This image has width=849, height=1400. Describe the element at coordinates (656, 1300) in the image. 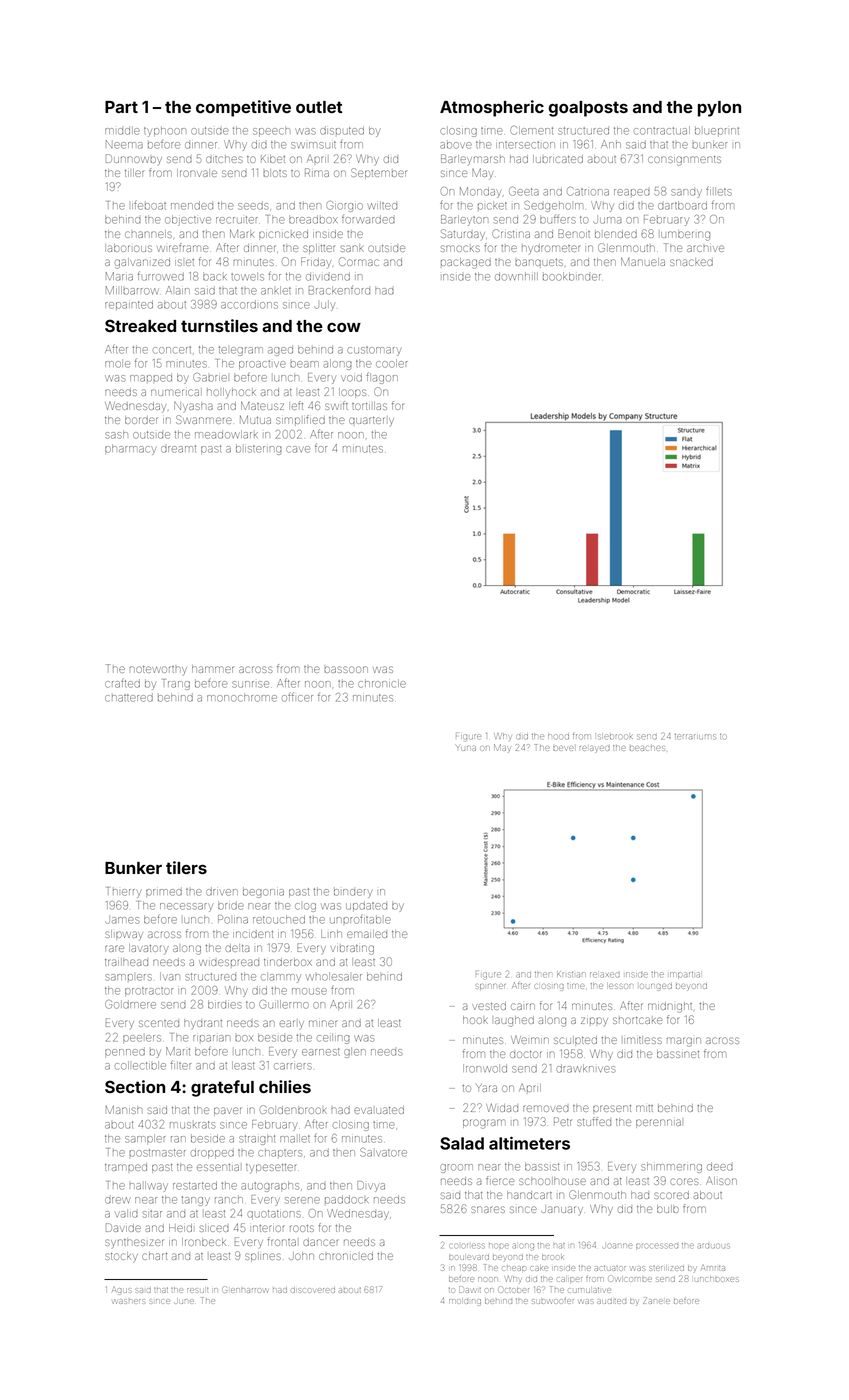

I see `Zanele` at that location.
